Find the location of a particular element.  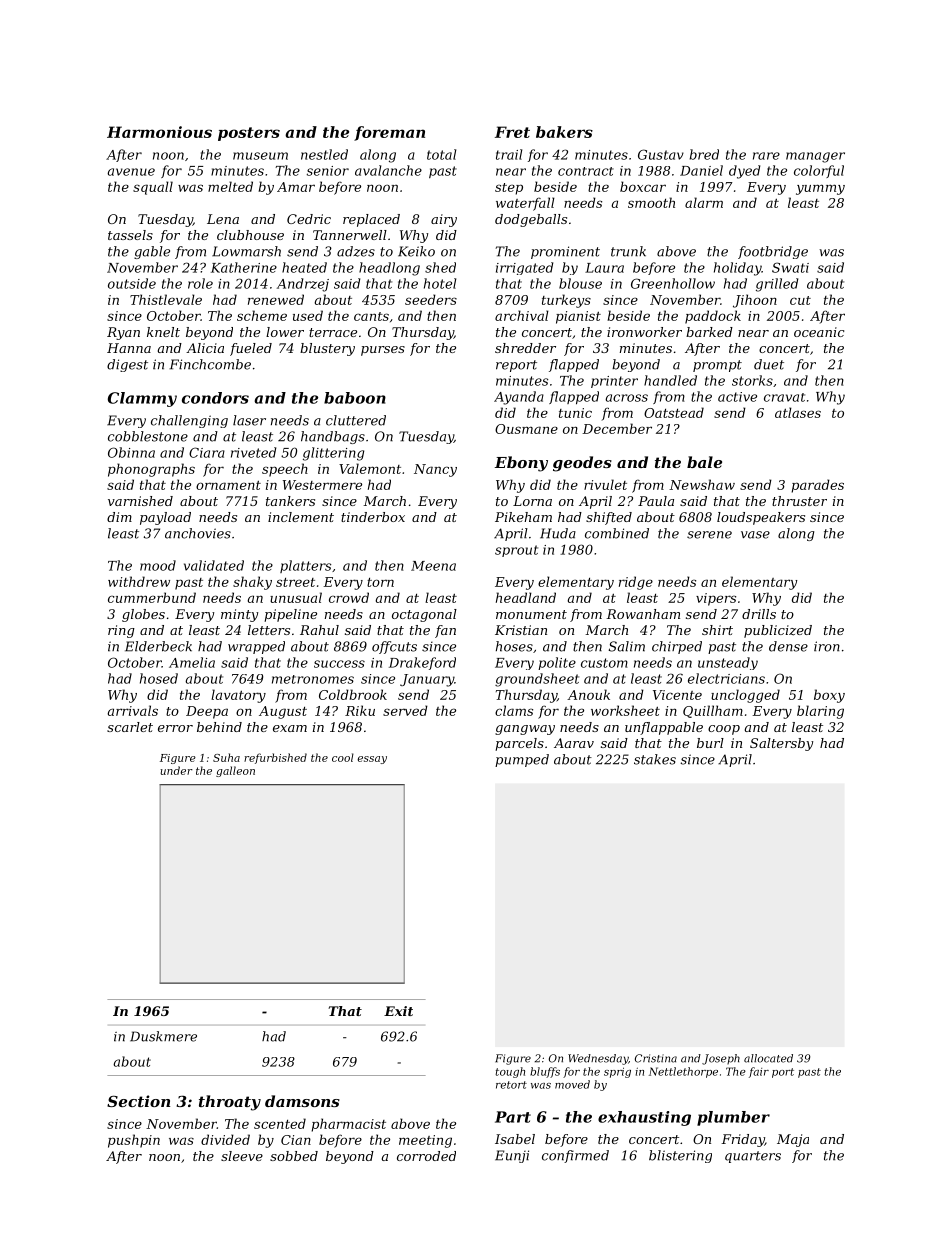

polite is located at coordinates (557, 663).
